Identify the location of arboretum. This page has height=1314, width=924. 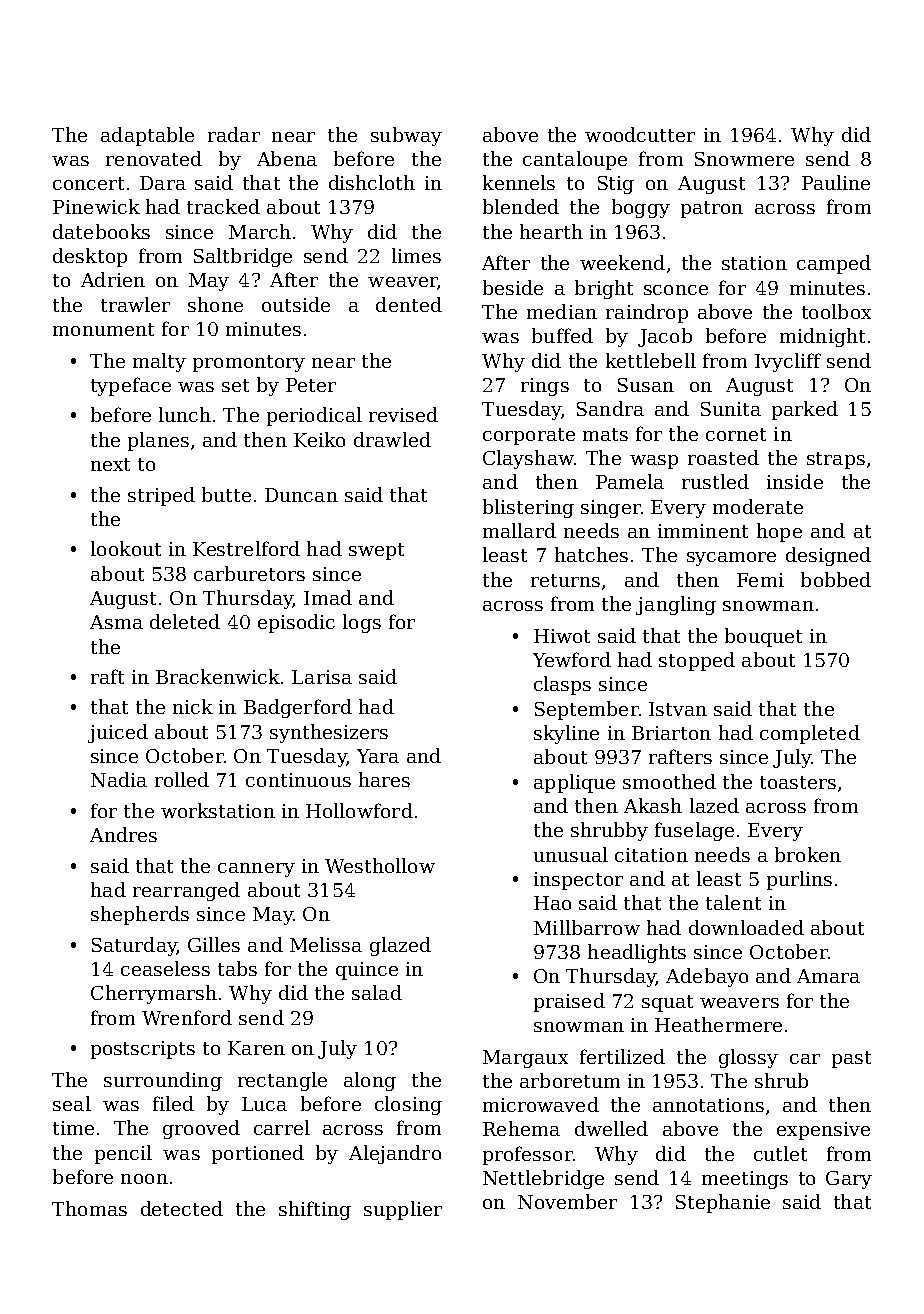
(570, 1080).
